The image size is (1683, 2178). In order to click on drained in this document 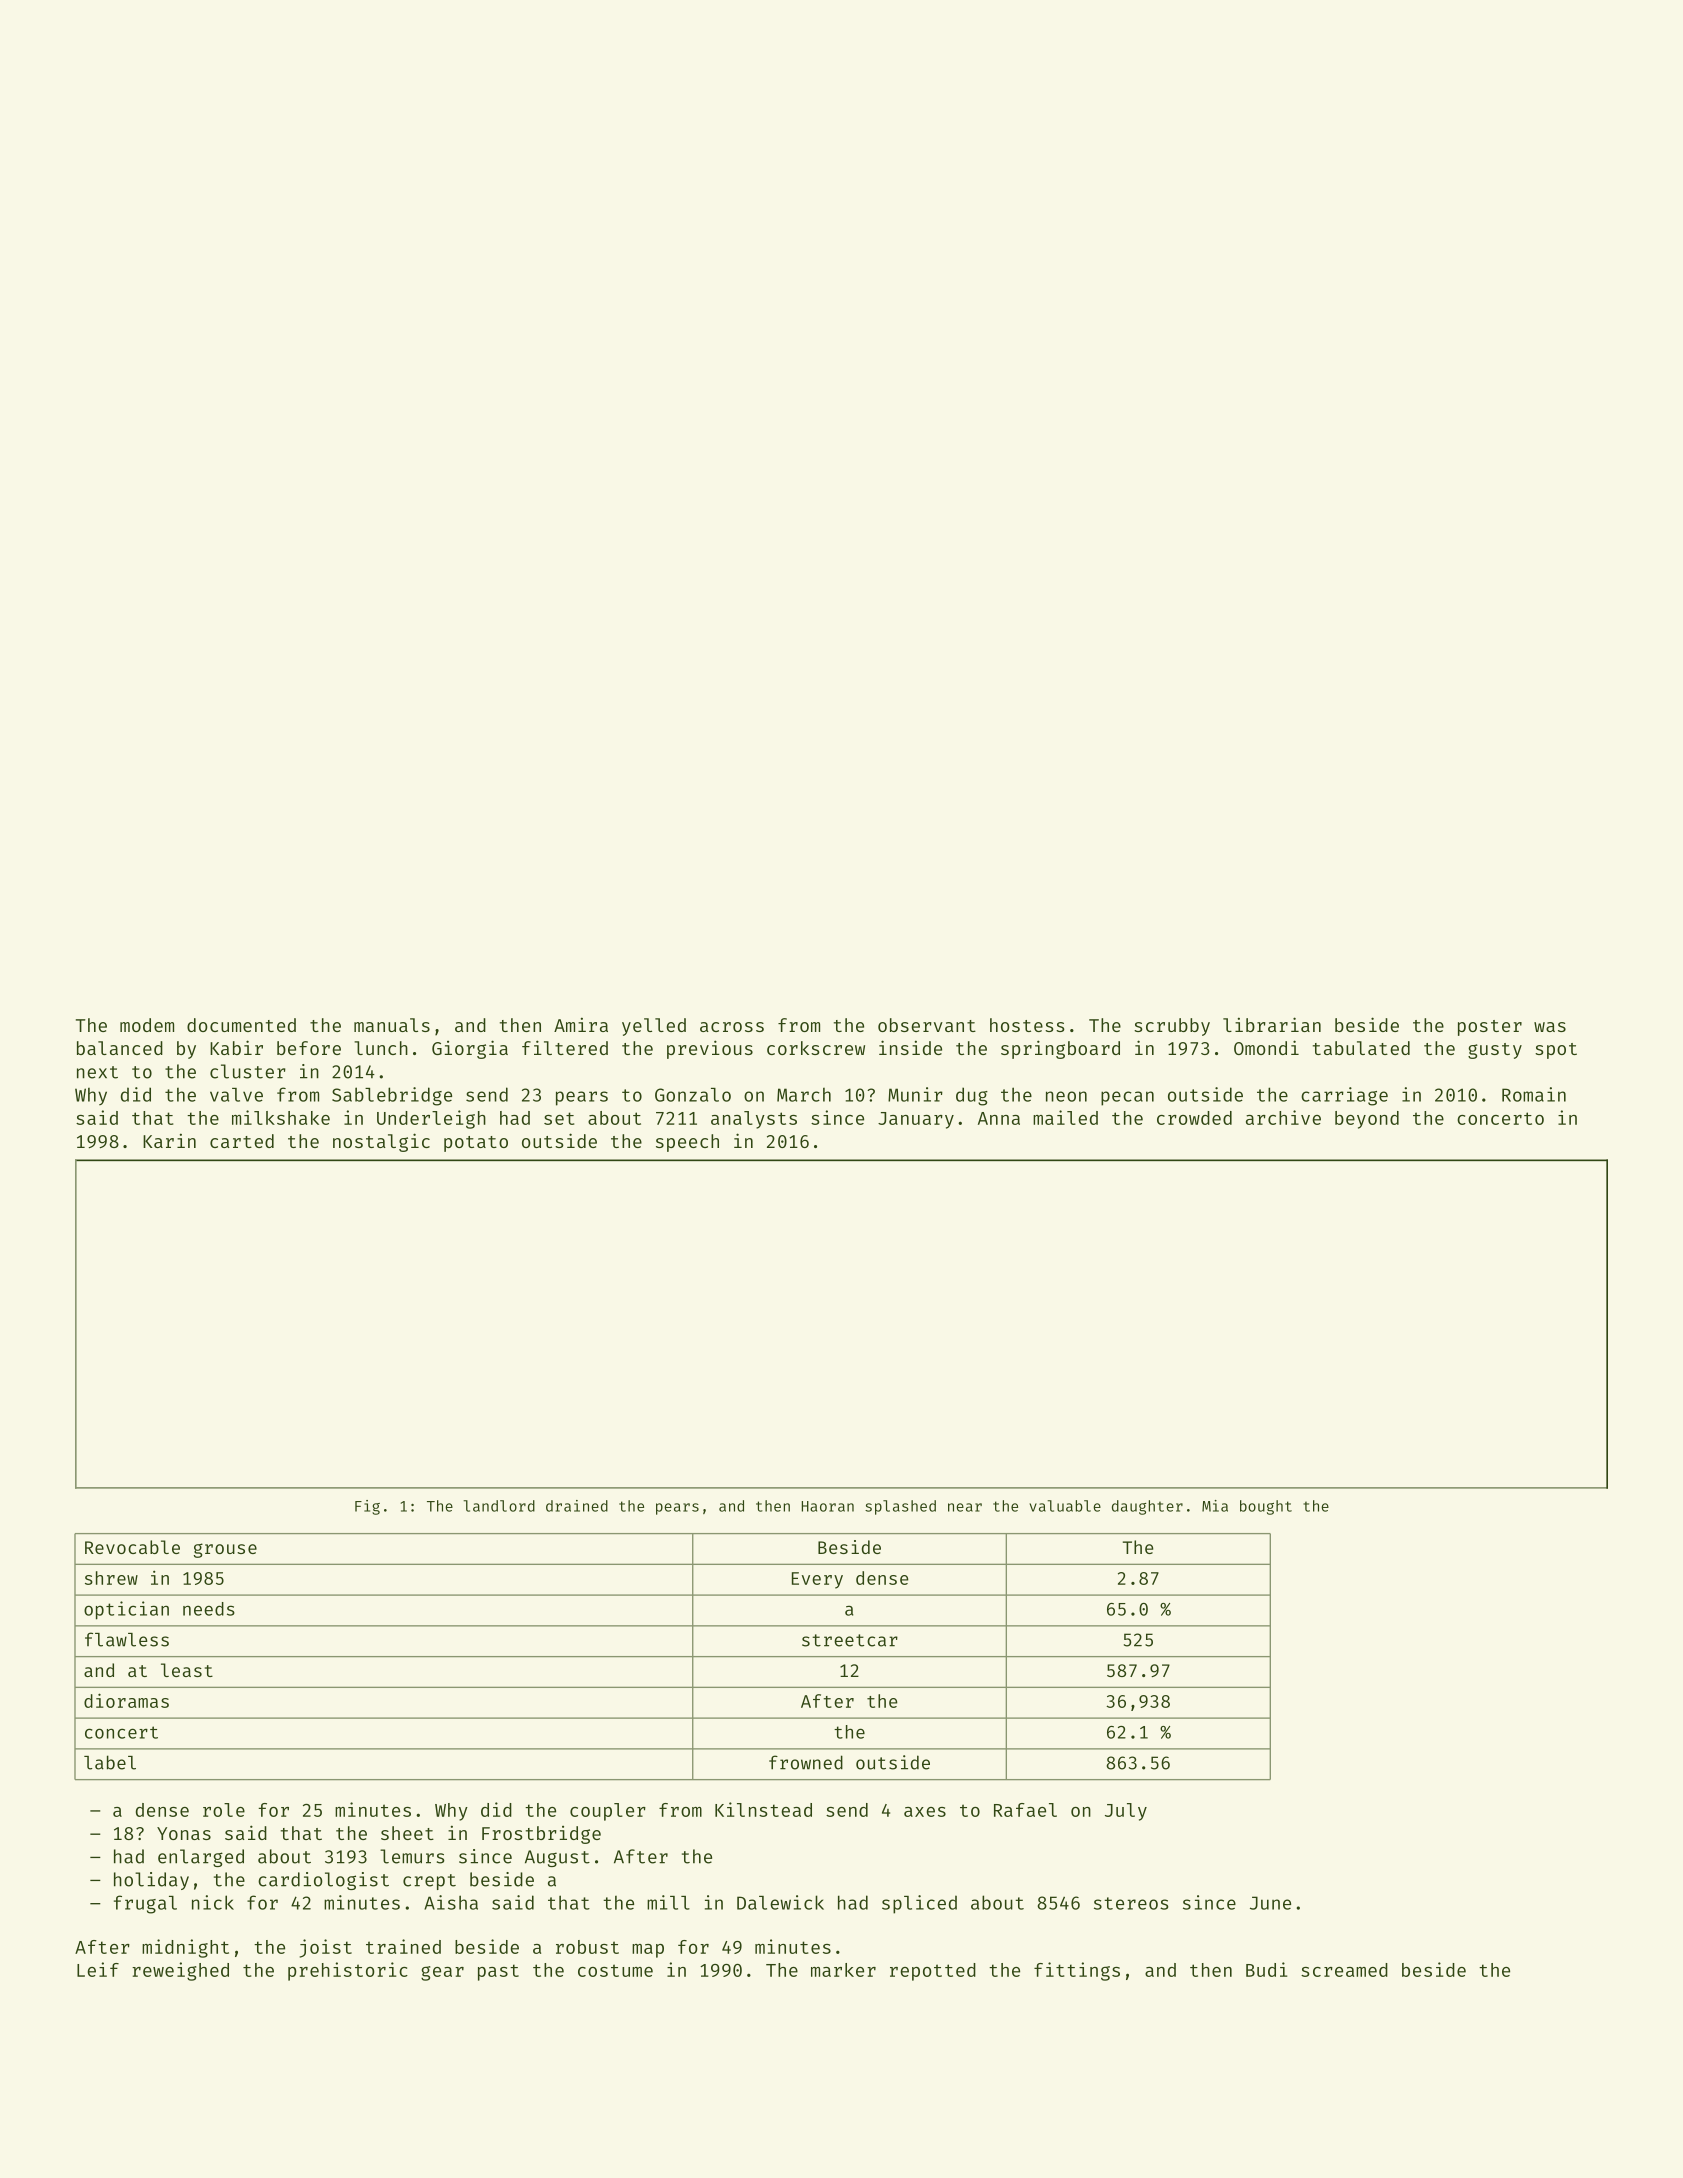, I will do `click(577, 1506)`.
